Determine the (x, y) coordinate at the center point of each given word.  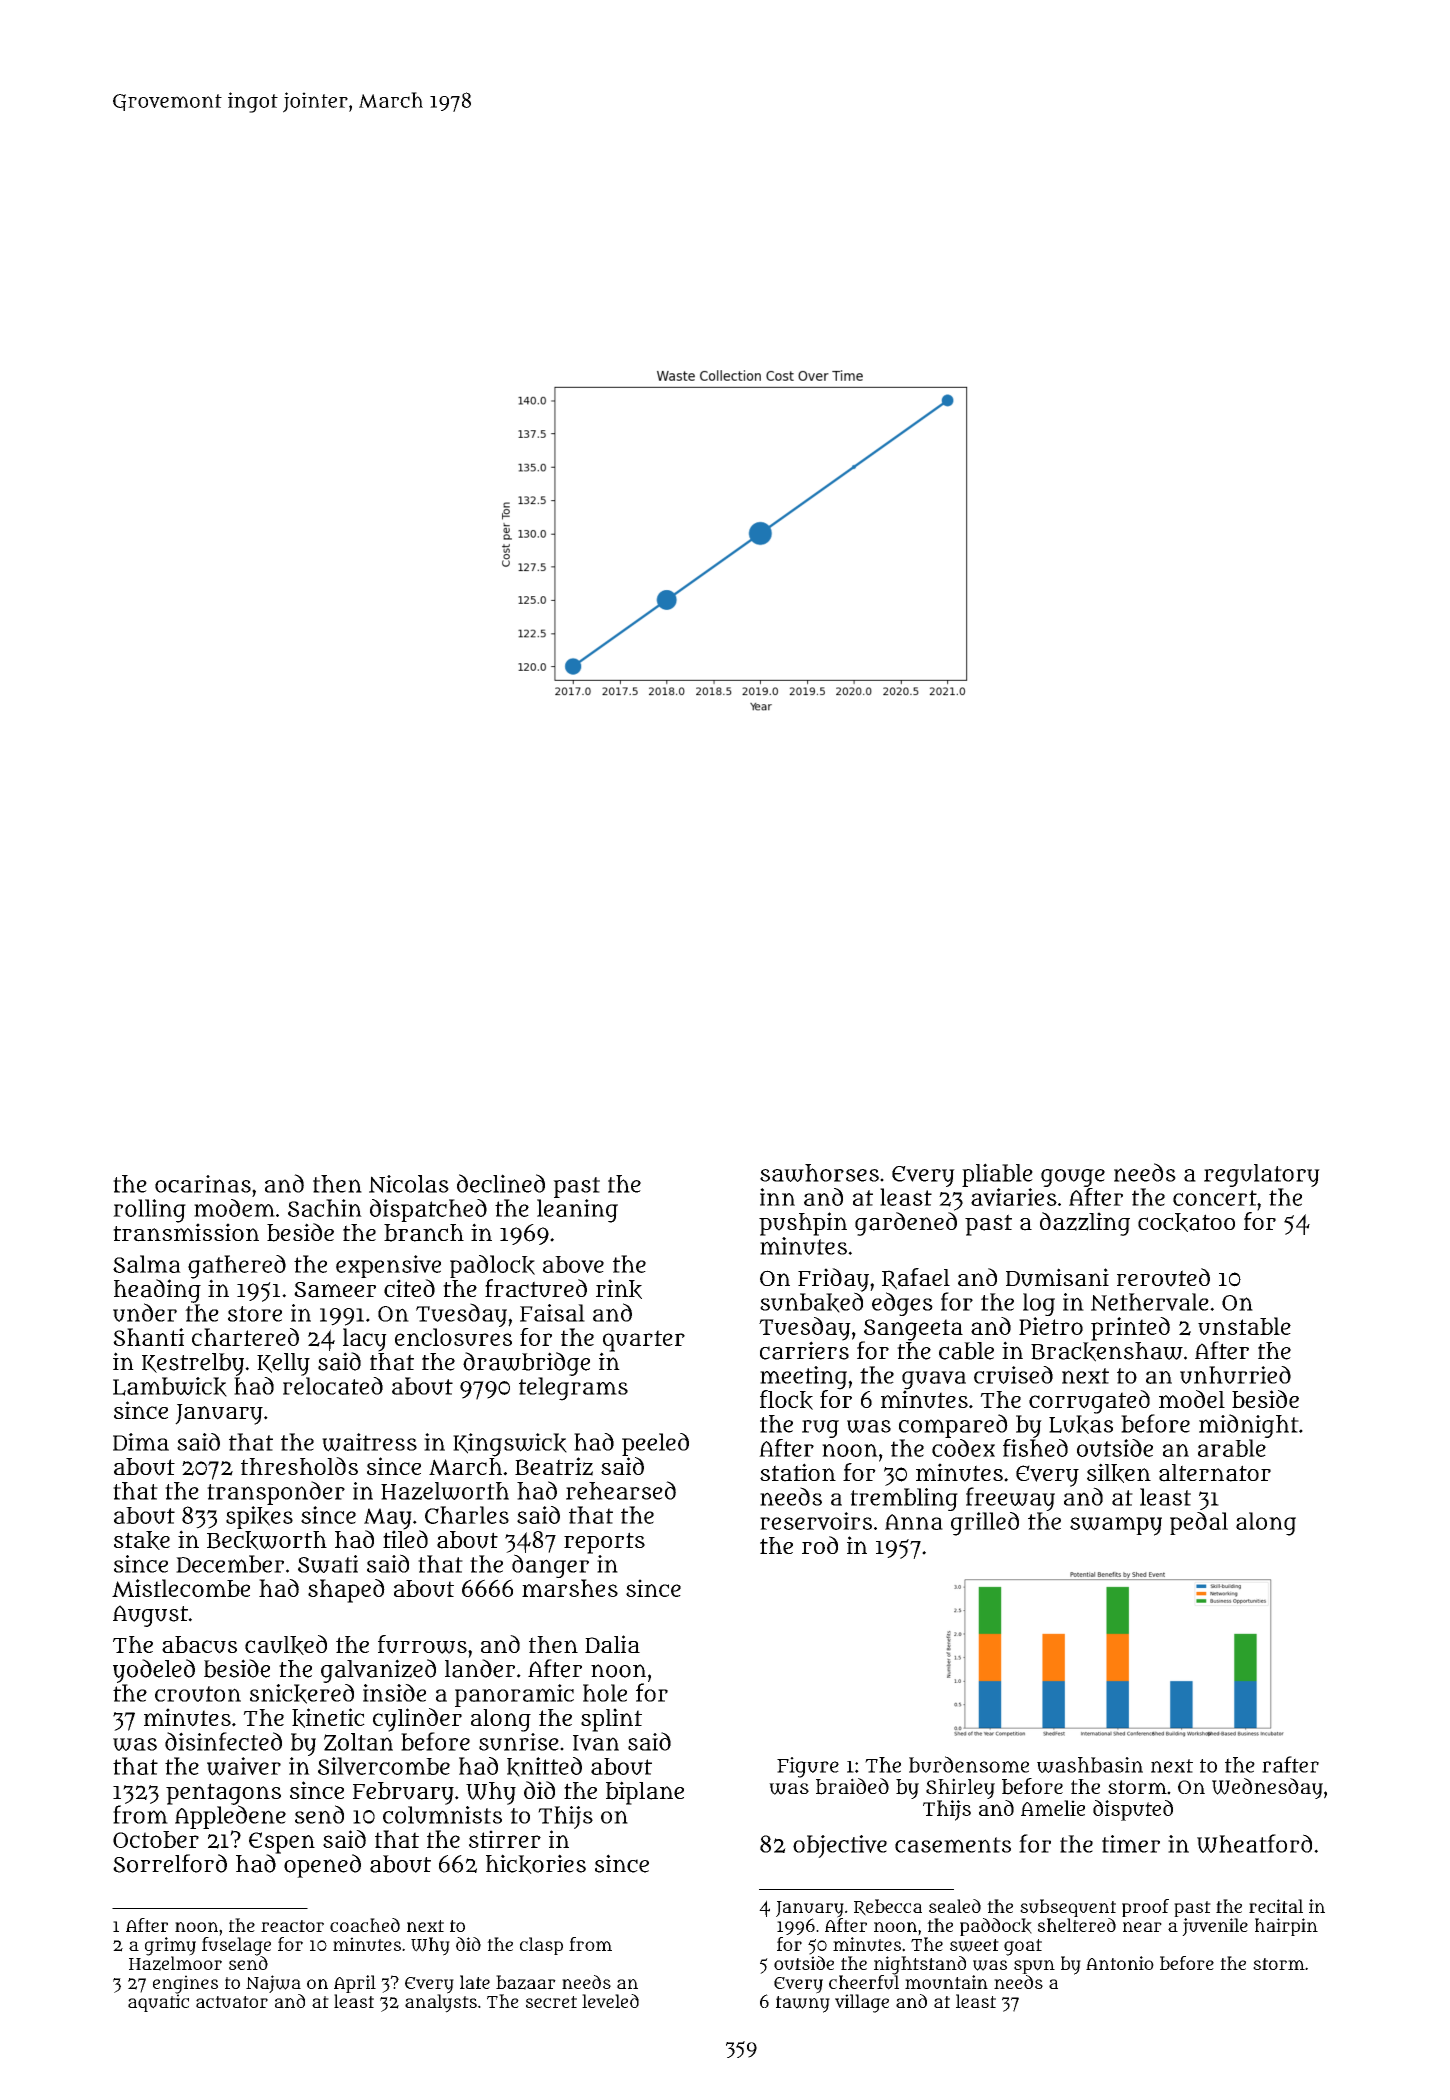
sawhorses (819, 1173)
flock (786, 1400)
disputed (1133, 1810)
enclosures (453, 1337)
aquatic (158, 2003)
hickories (536, 1864)
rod (820, 1545)
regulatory (1262, 1175)
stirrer (505, 1839)
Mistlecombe (181, 1588)
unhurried (1235, 1375)
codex (963, 1448)
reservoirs (816, 1521)
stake (142, 1540)
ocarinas (203, 1184)
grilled (985, 1524)
